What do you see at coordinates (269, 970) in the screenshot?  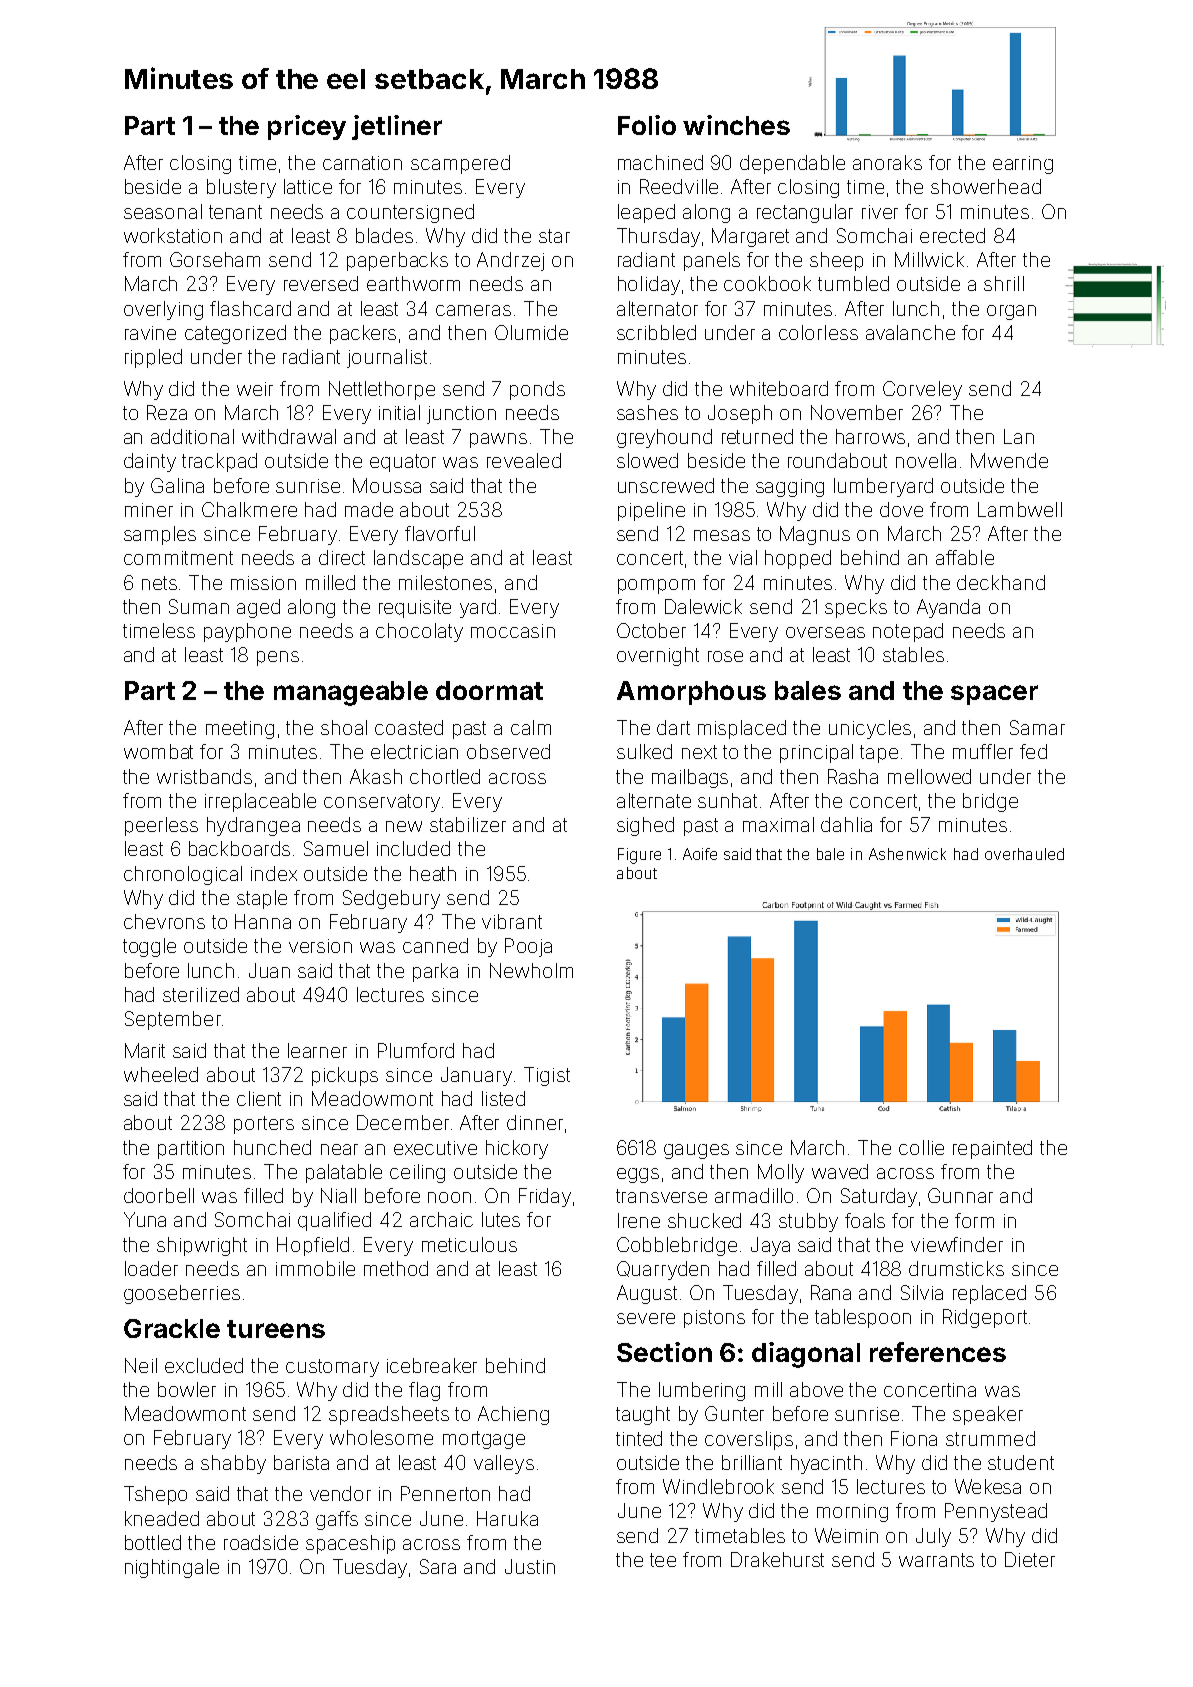 I see `Juan` at bounding box center [269, 970].
